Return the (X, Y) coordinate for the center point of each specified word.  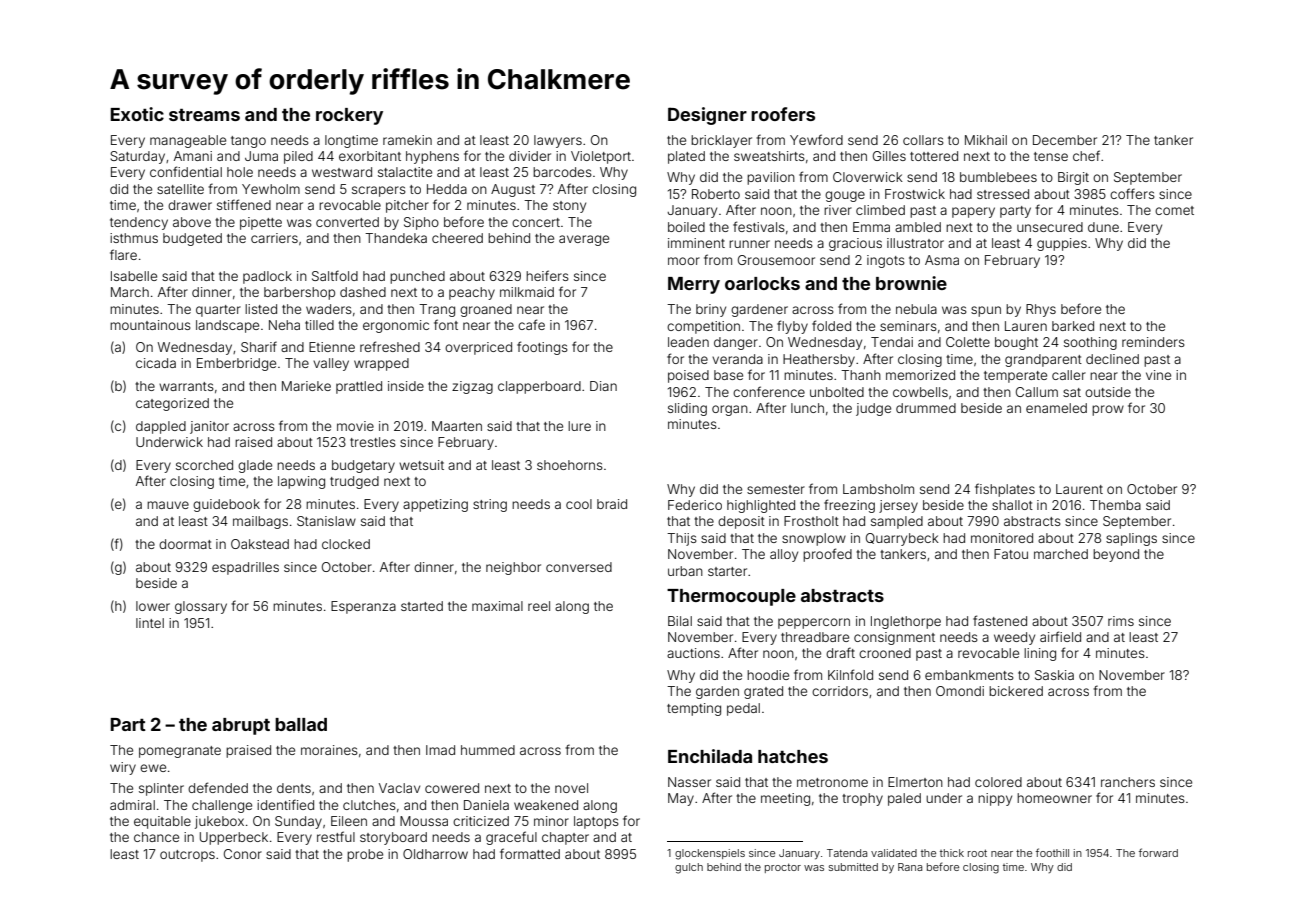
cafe (531, 324)
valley (331, 364)
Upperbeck (234, 838)
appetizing (435, 505)
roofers (783, 114)
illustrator (915, 243)
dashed (363, 292)
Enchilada (710, 756)
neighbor (513, 568)
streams (204, 115)
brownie (911, 283)
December (1065, 140)
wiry (123, 768)
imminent (696, 243)
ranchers (1128, 782)
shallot (1012, 505)
